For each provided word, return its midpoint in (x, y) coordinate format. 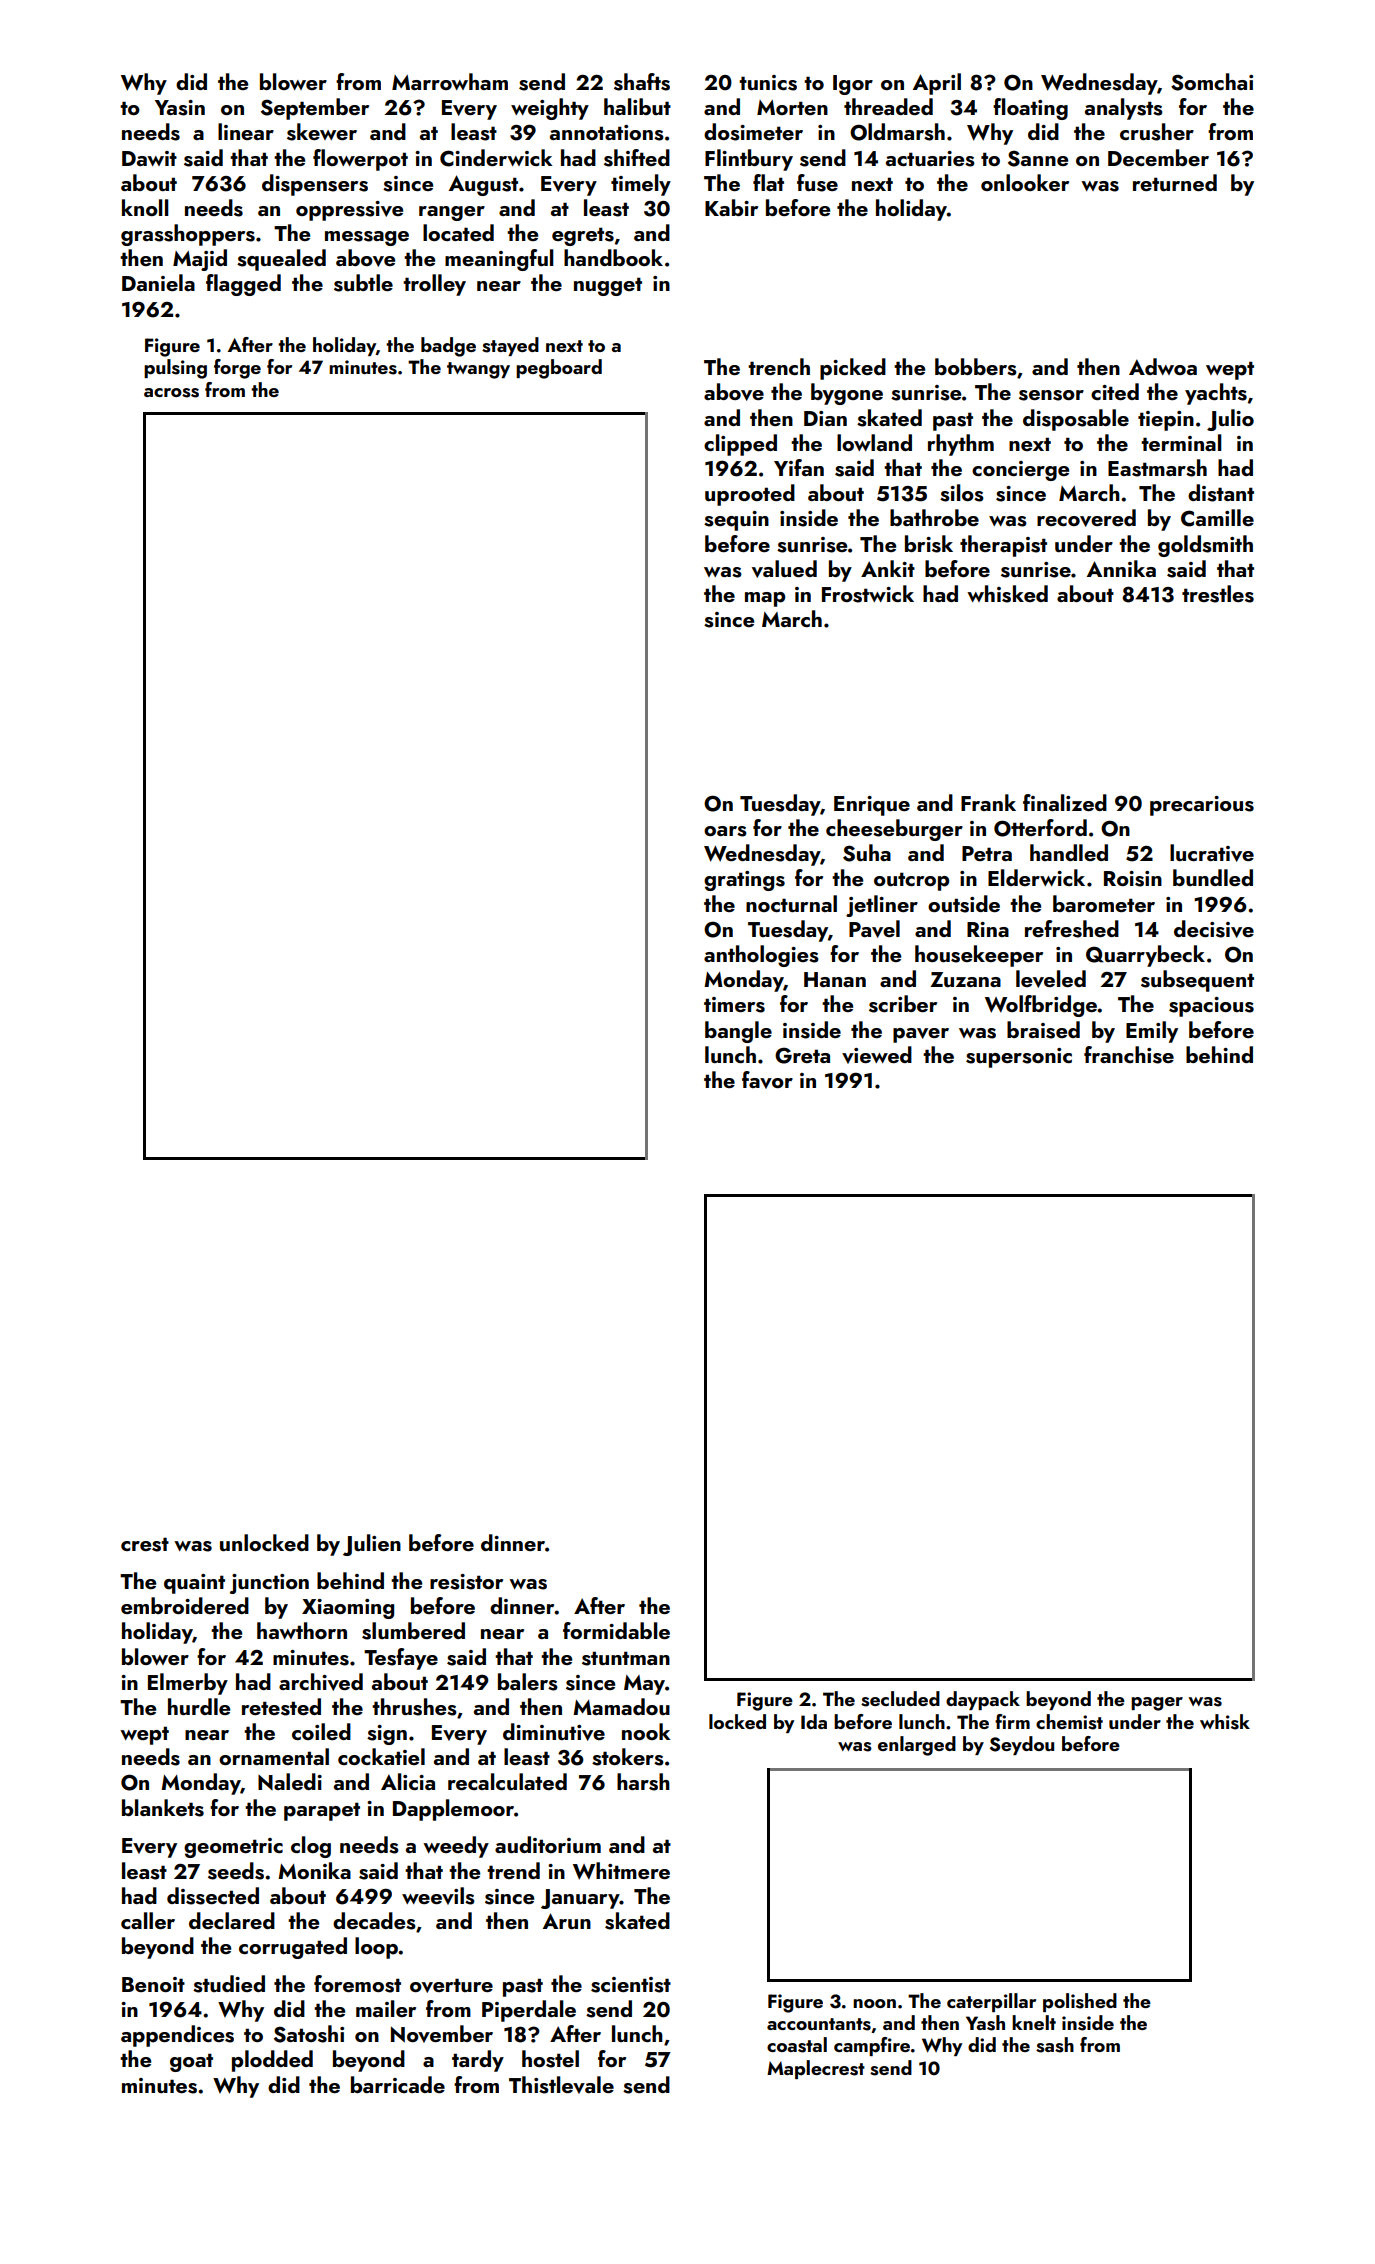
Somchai (1212, 82)
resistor (466, 1582)
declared (232, 1920)
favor (767, 1080)
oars (725, 831)
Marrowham (450, 81)
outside (964, 904)
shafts (642, 82)
